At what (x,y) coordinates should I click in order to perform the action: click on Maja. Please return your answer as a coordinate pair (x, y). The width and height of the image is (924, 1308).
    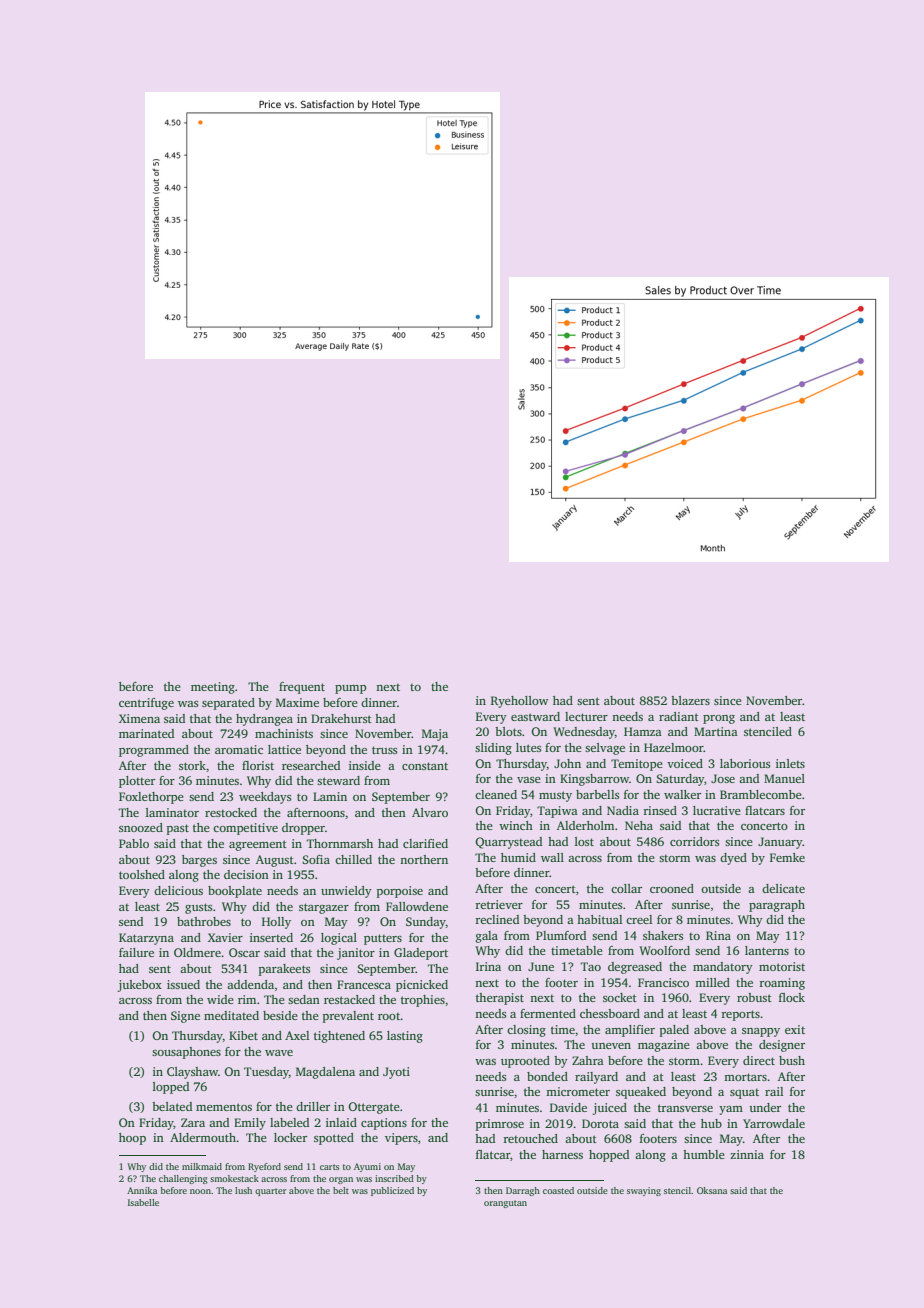
    Looking at the image, I should click on (435, 735).
